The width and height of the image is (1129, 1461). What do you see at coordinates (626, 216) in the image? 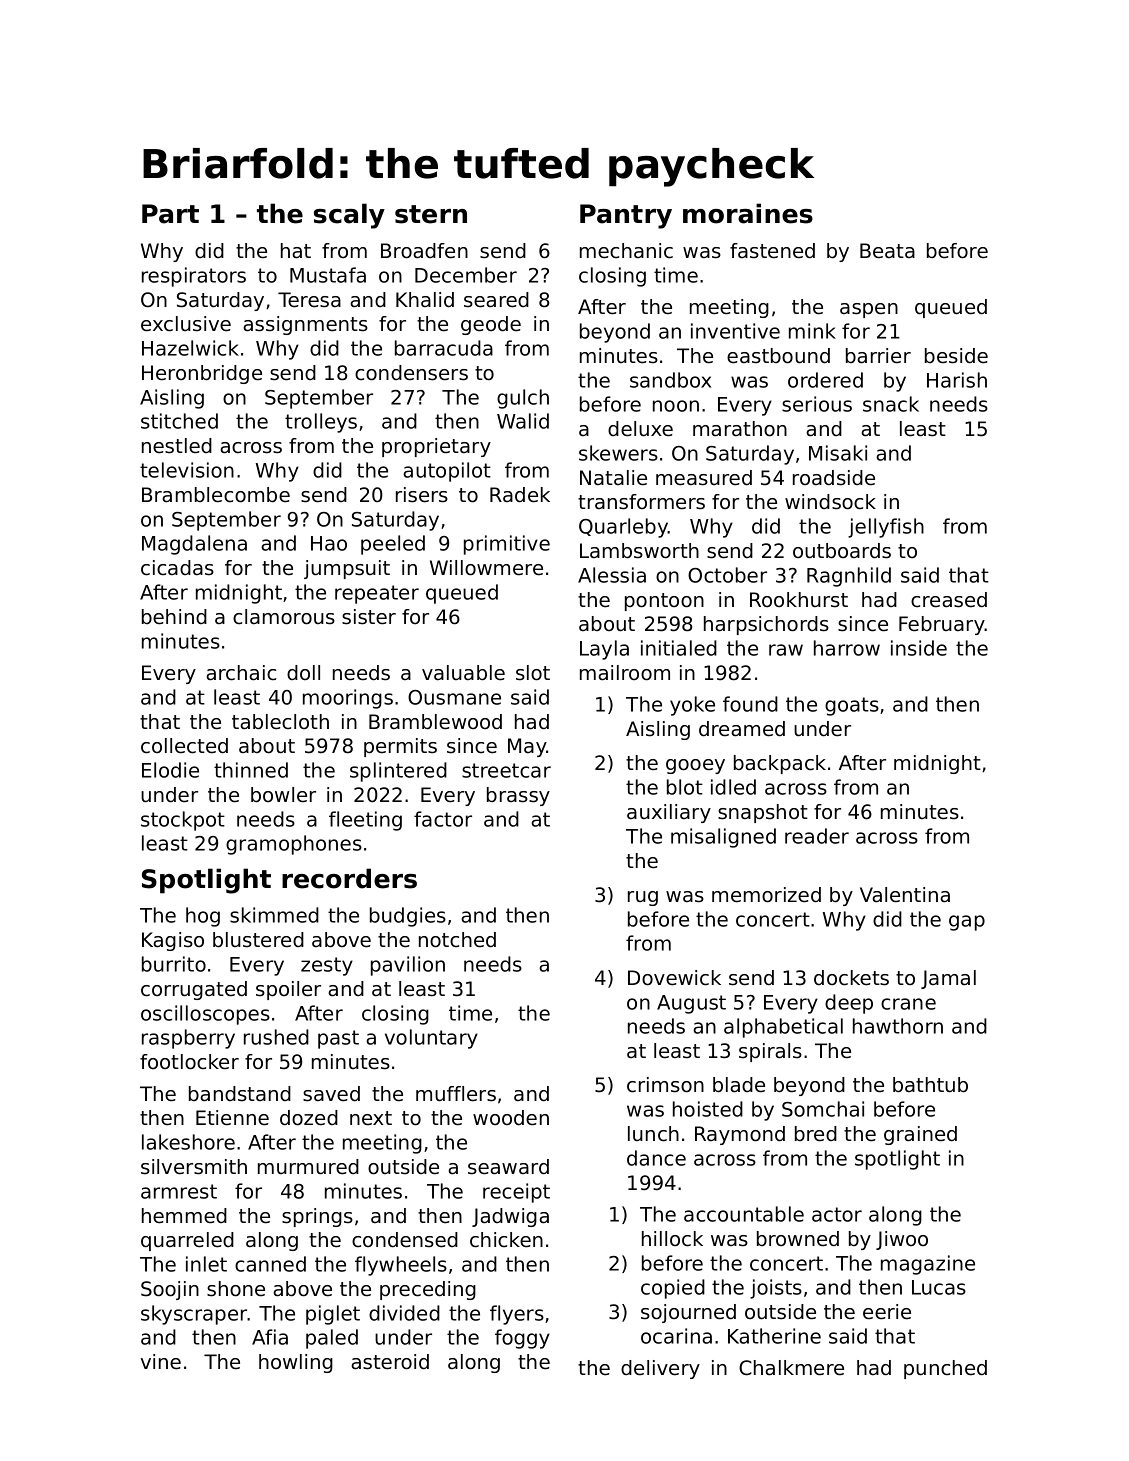
I see `Pantry` at bounding box center [626, 216].
